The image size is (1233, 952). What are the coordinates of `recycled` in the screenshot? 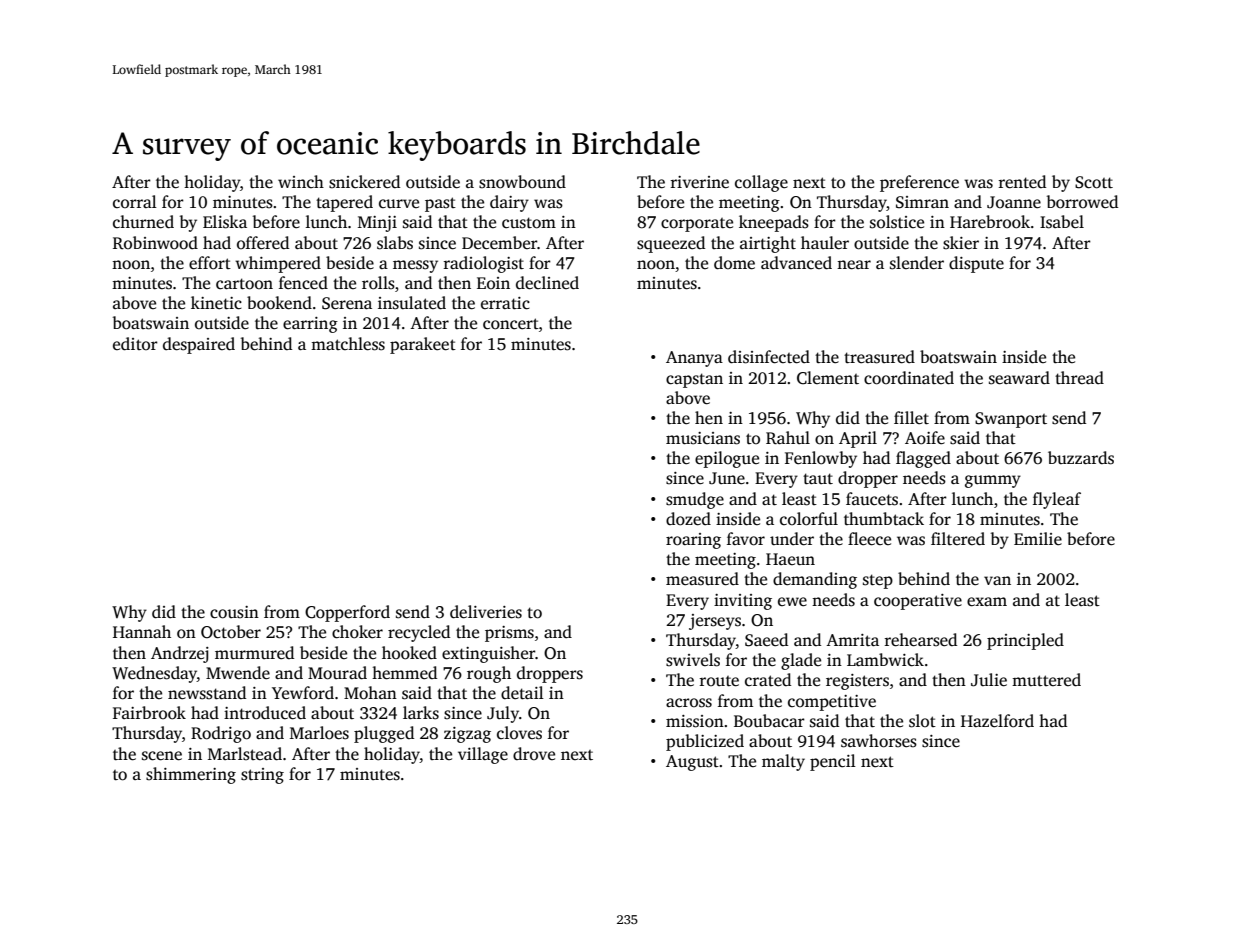 It's located at (419, 633).
